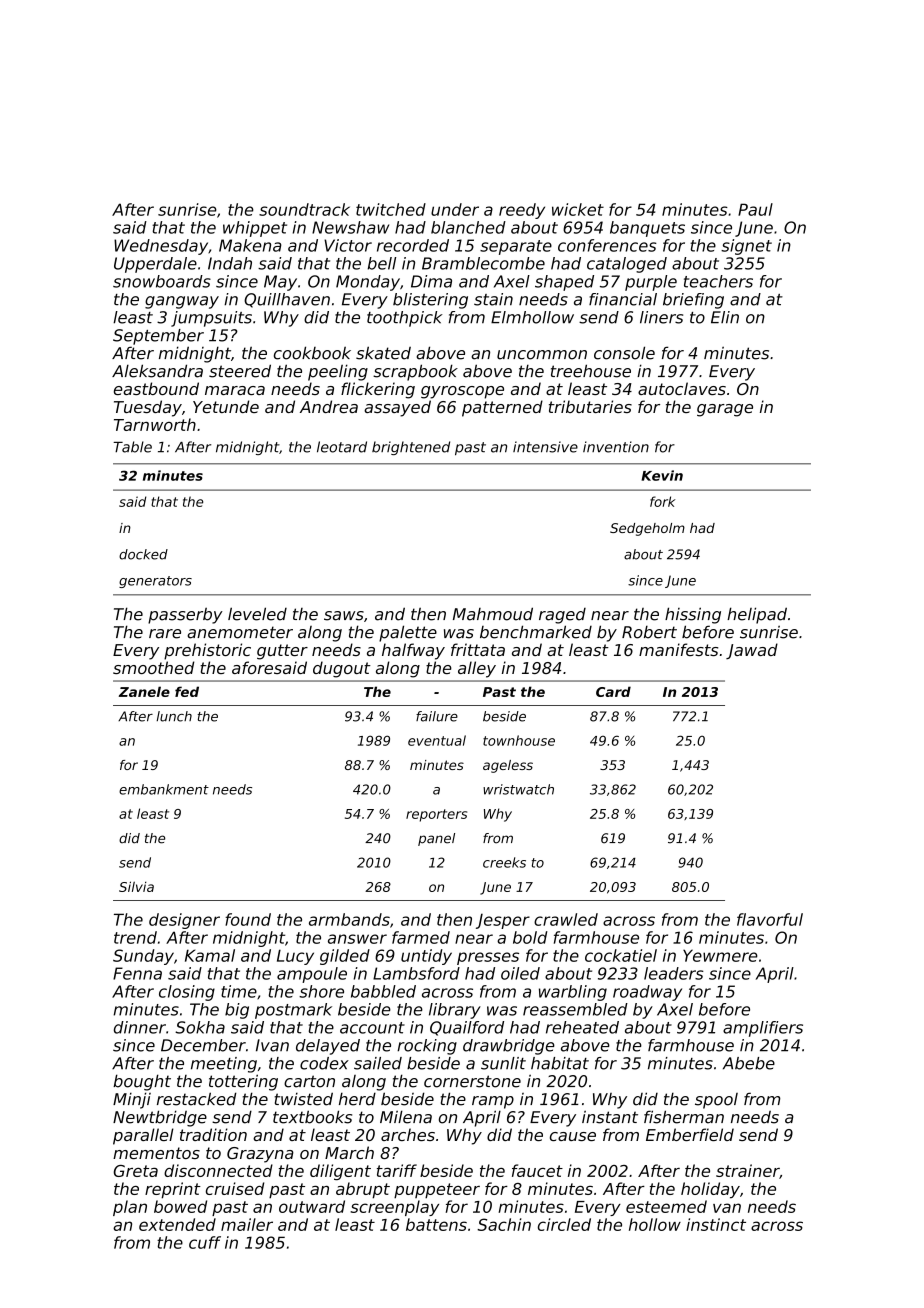 The image size is (924, 1308). Describe the element at coordinates (257, 614) in the page. I see `leveled` at that location.
